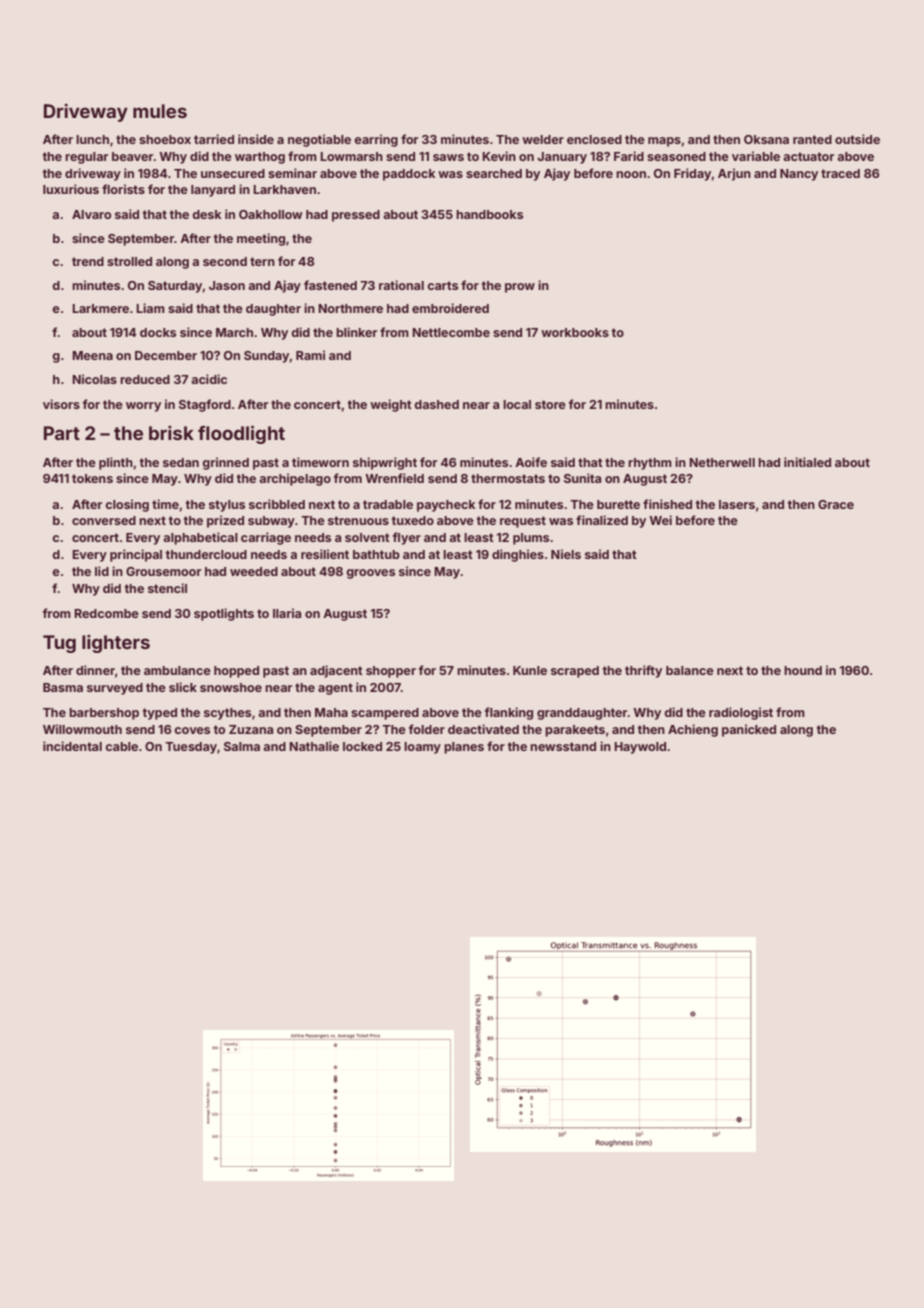  I want to click on incidental, so click(72, 746).
